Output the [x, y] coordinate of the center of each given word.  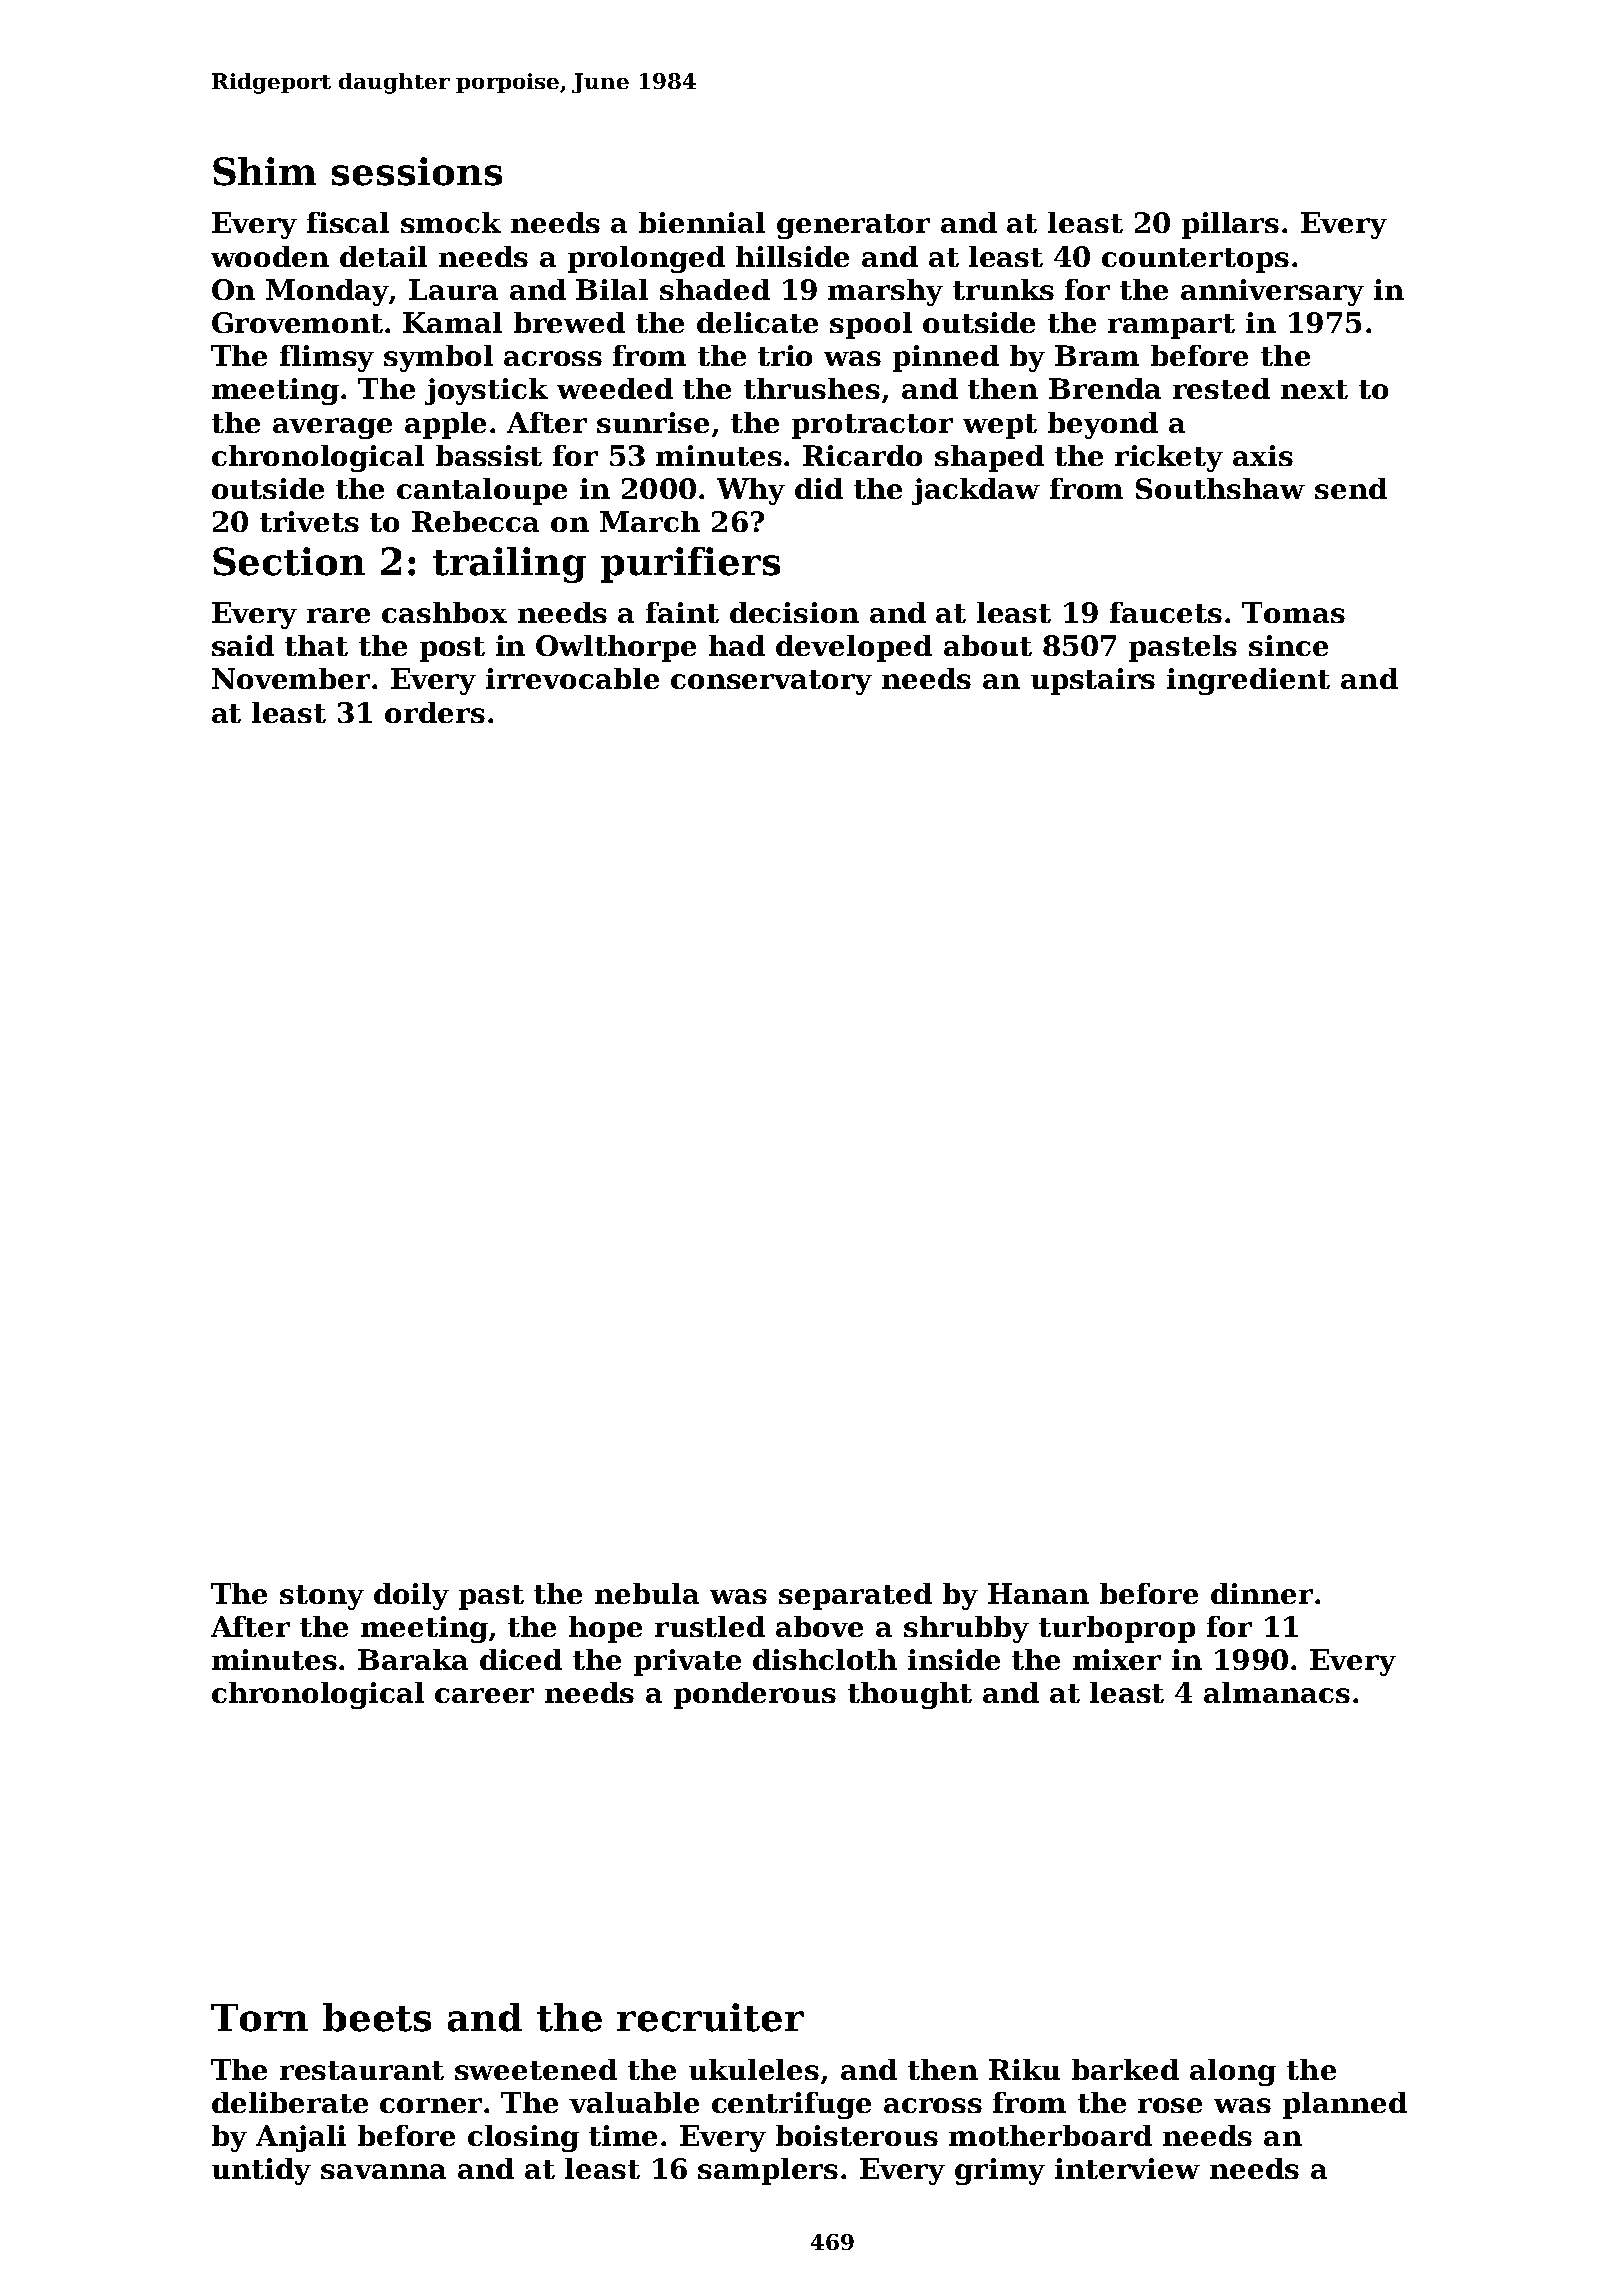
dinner [1262, 1593]
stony [322, 1597]
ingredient [1248, 681]
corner [431, 2105]
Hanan [1038, 1593]
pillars [1230, 225]
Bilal [612, 289]
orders [435, 712]
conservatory [771, 682]
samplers [768, 2171]
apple [445, 425]
